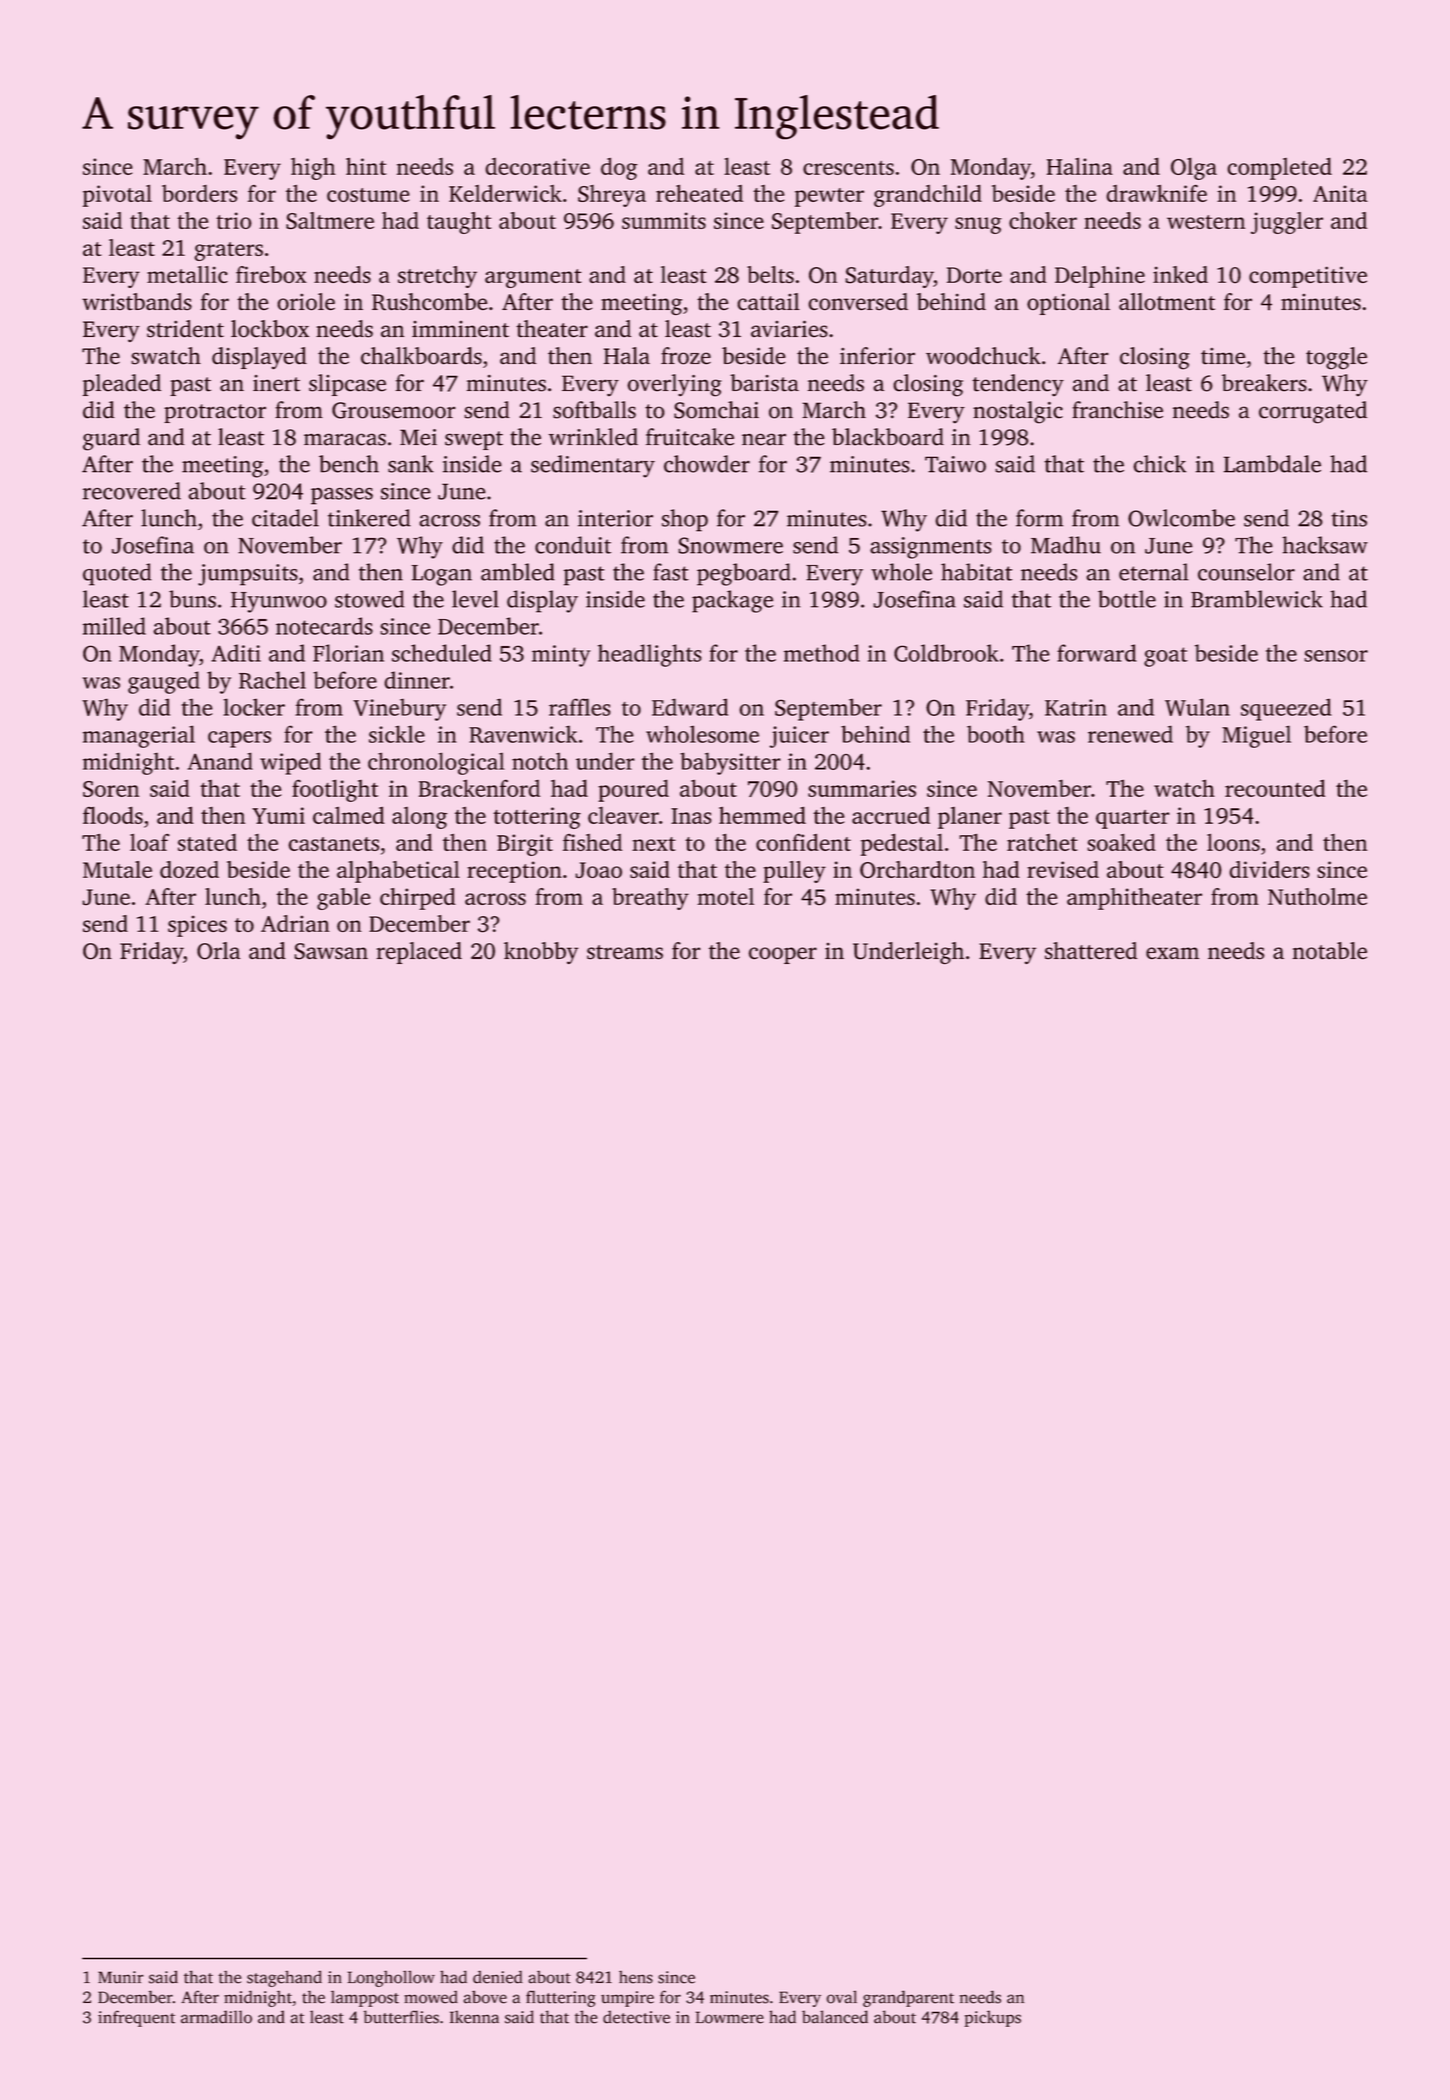  I want to click on Lowmere, so click(729, 2017).
